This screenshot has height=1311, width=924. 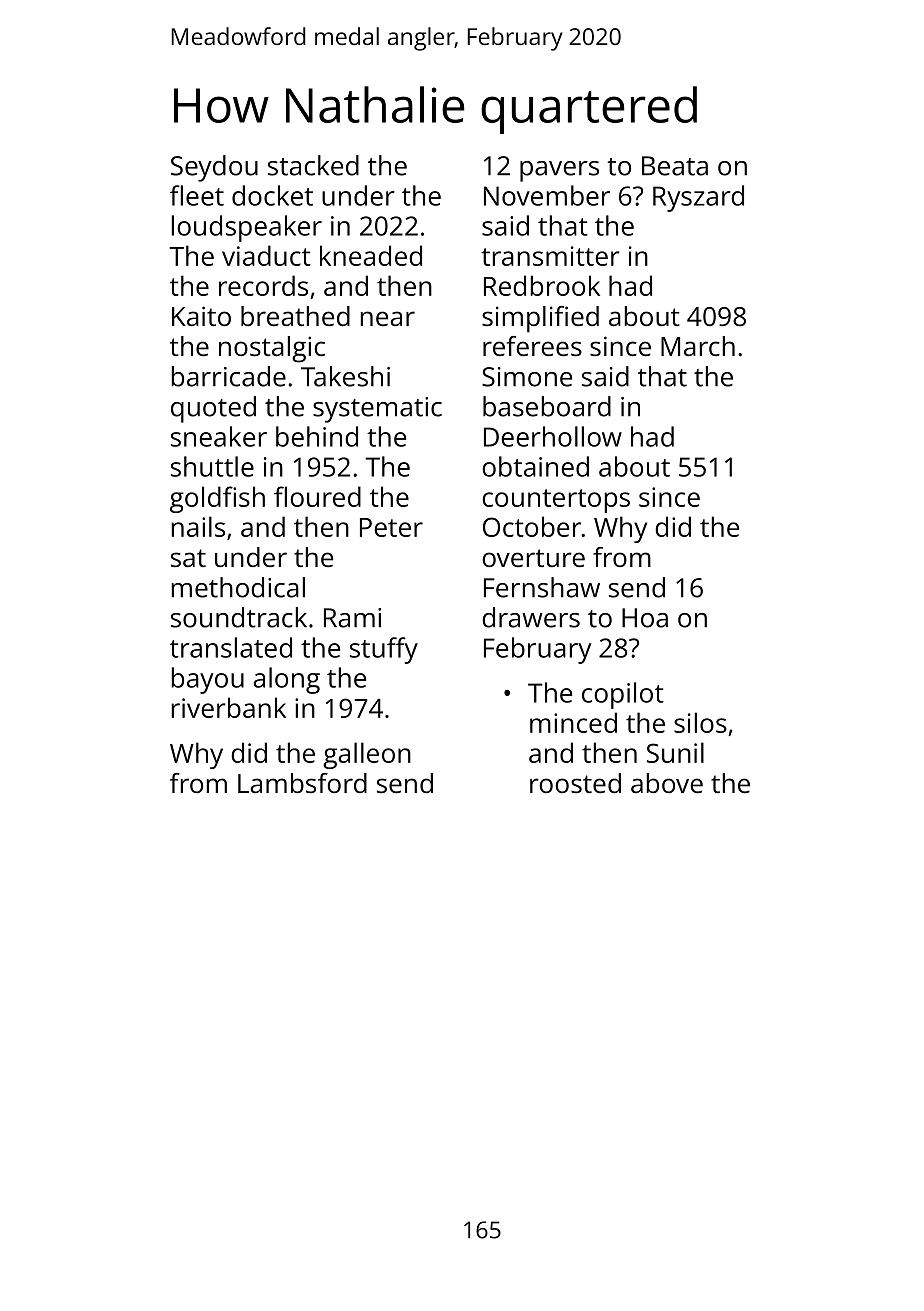 I want to click on Deerhollow, so click(x=553, y=436).
